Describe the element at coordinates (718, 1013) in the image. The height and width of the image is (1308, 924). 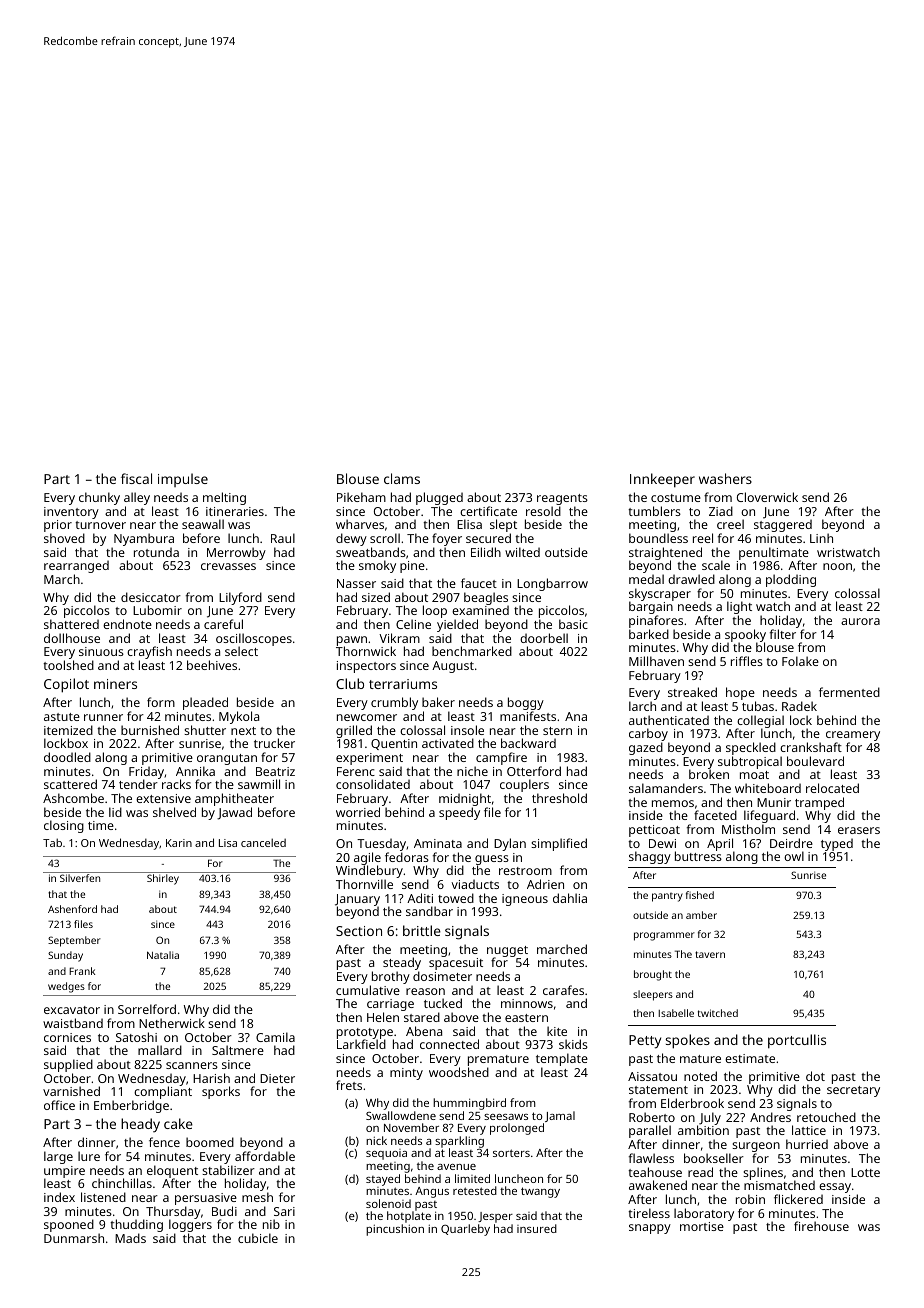
I see `twitched` at that location.
